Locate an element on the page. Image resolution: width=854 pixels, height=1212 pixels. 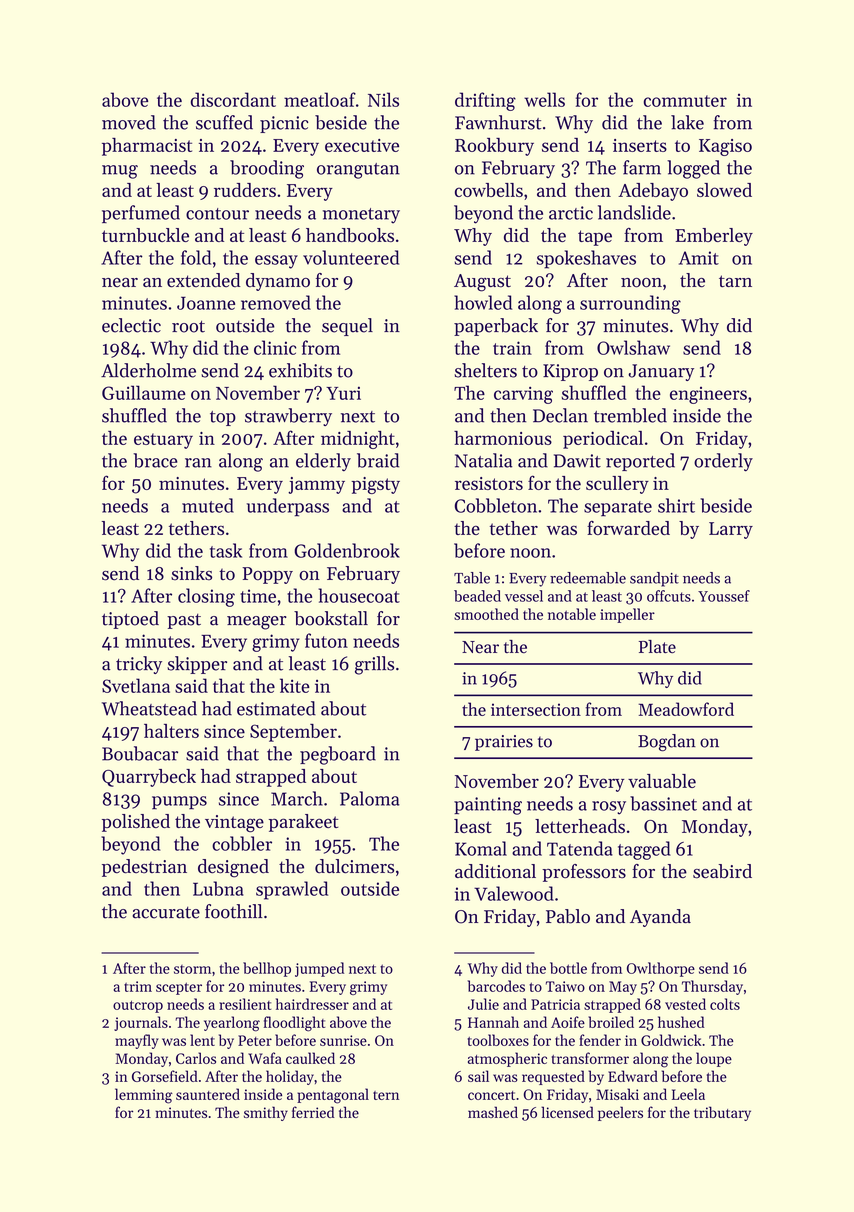
offcuts is located at coordinates (669, 596).
